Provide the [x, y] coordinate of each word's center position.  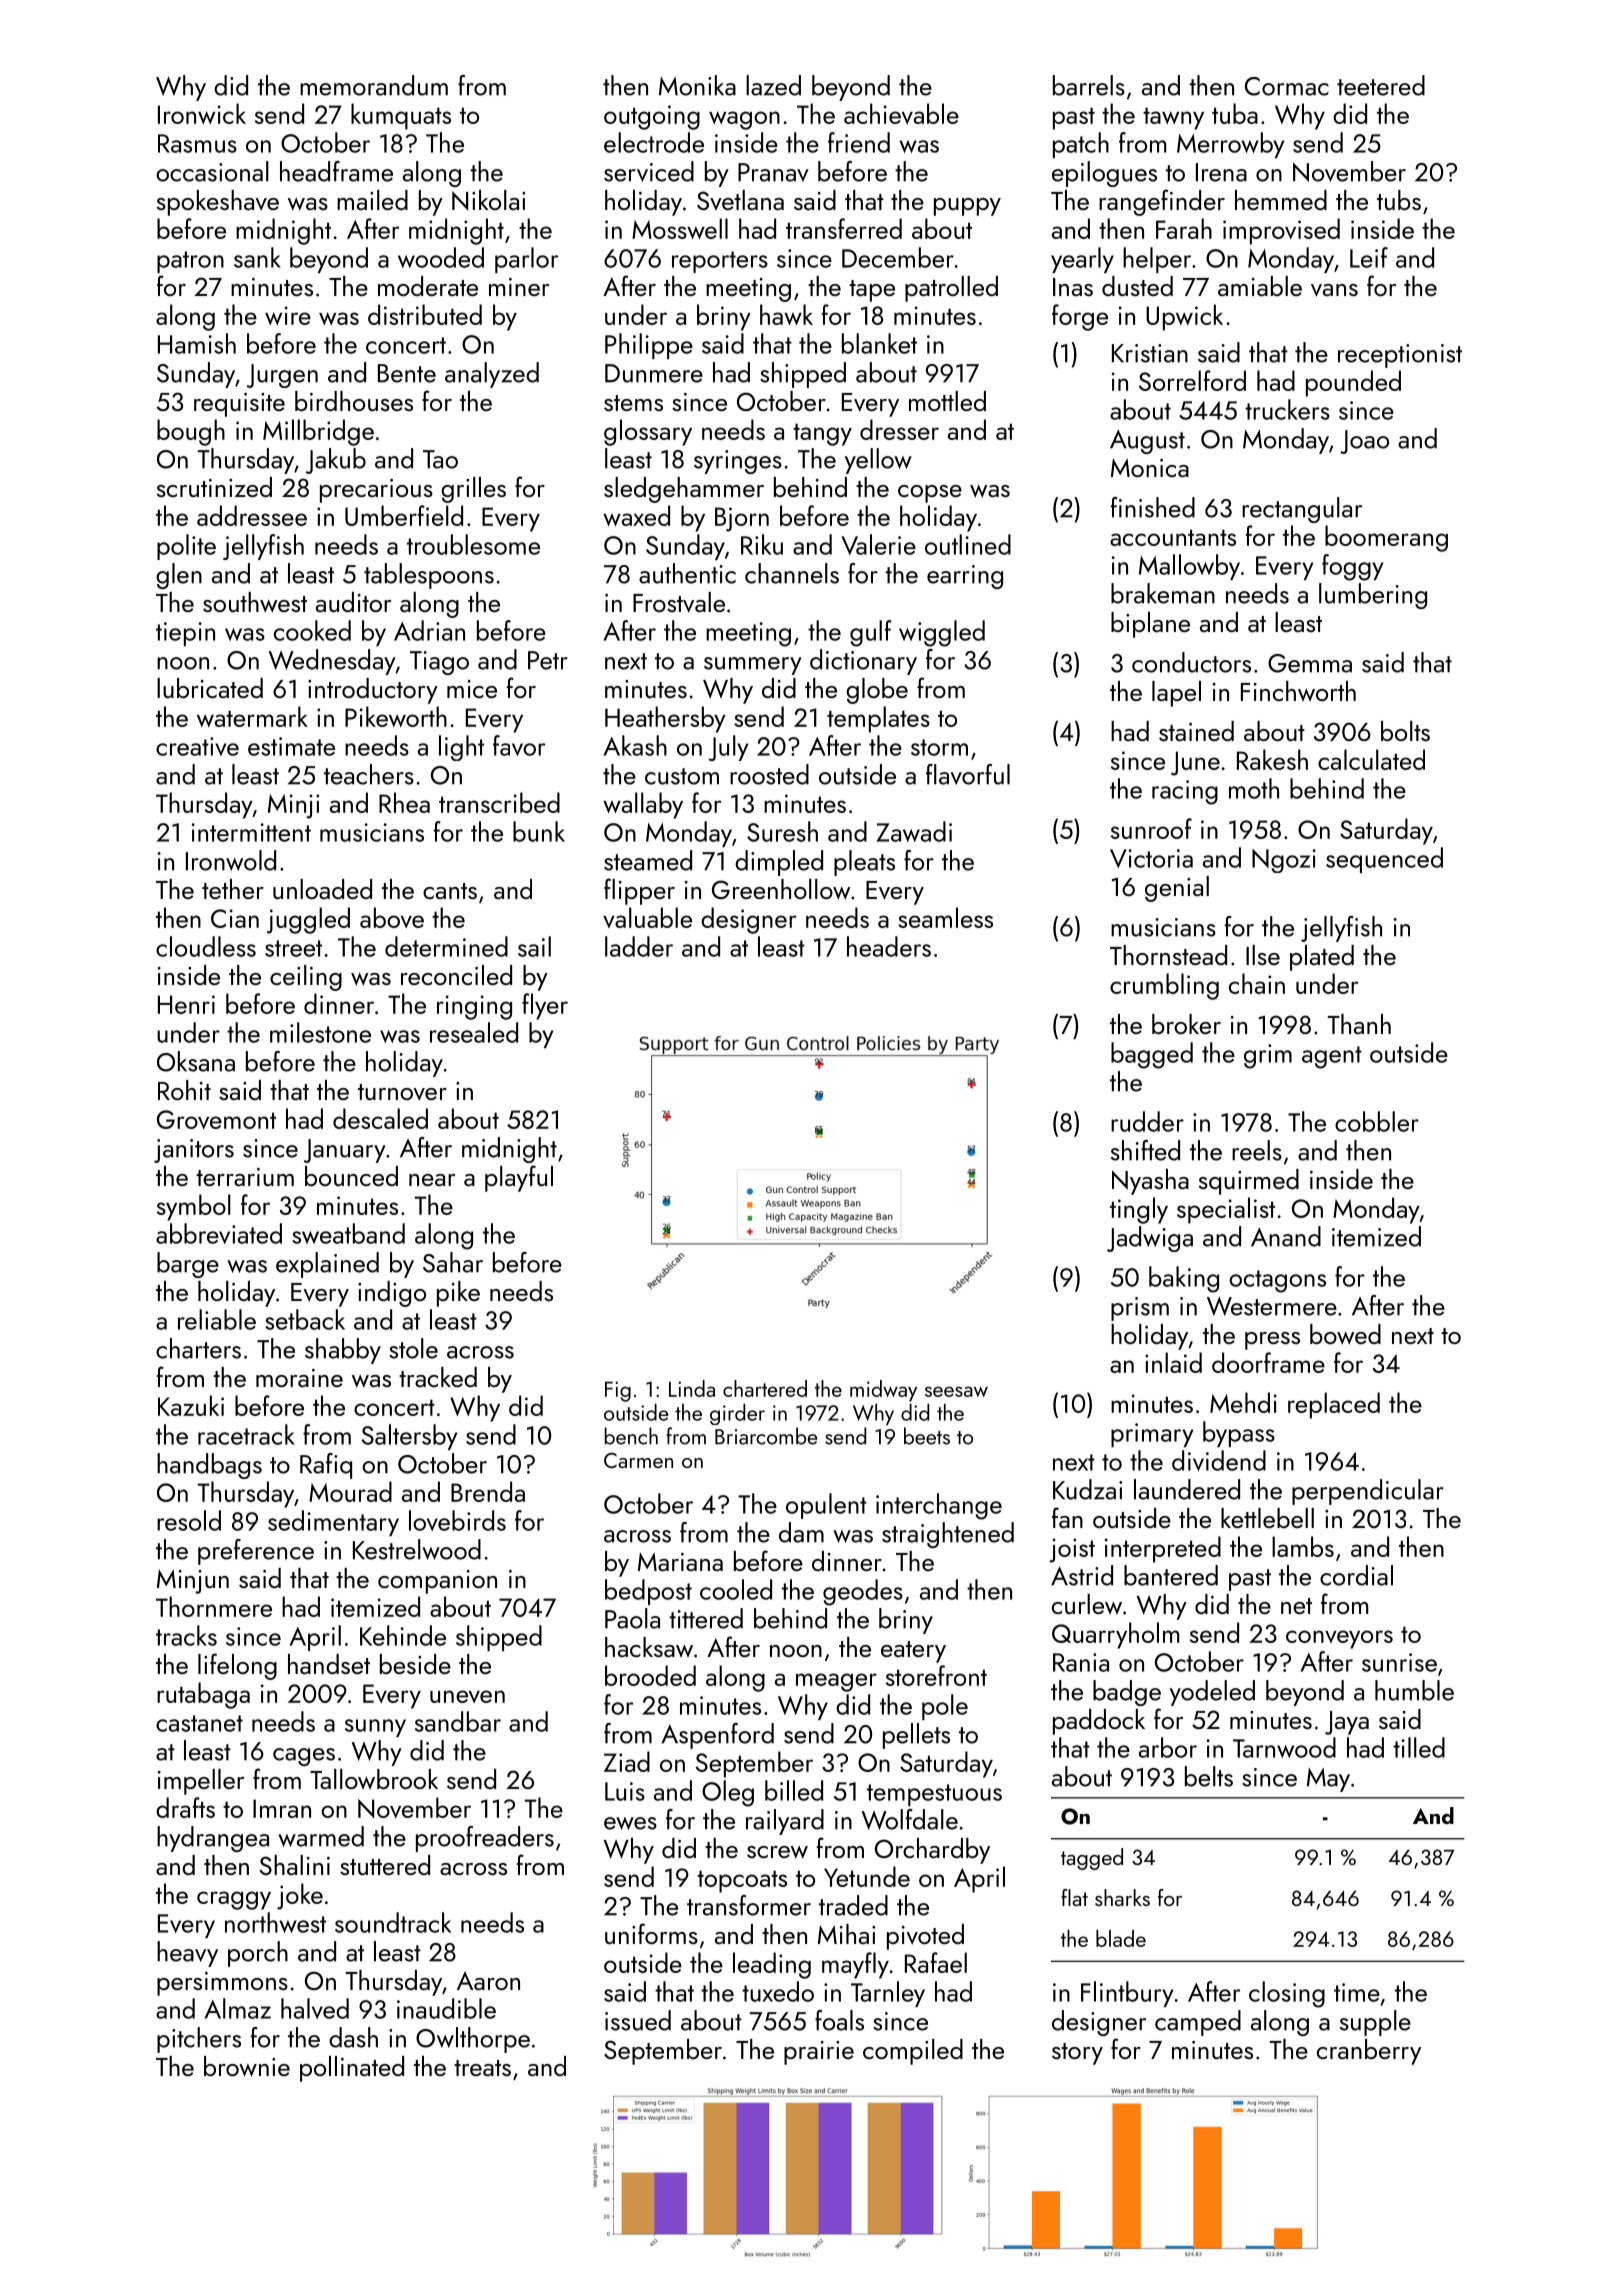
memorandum [374, 85]
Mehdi [1243, 1402]
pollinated [352, 2069]
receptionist [1400, 356]
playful [519, 1178]
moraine [299, 1378]
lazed [773, 85]
